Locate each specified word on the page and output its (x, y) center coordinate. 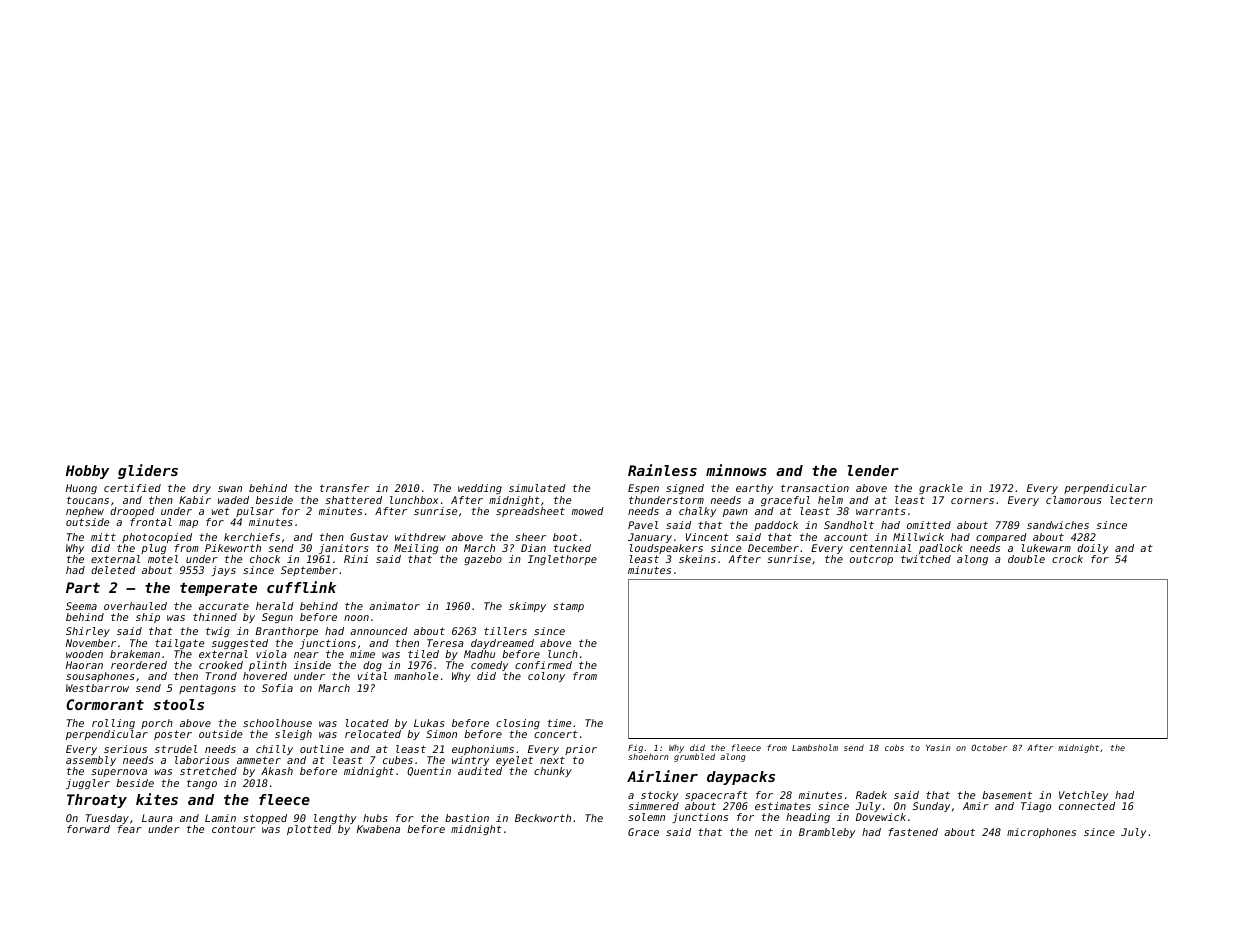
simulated (537, 488)
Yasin (938, 748)
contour (233, 829)
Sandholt (849, 525)
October (989, 747)
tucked (572, 548)
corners (972, 501)
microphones (1041, 833)
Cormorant (105, 704)
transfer (344, 488)
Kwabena (378, 829)
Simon (441, 734)
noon (356, 618)
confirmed (543, 665)
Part (83, 587)
